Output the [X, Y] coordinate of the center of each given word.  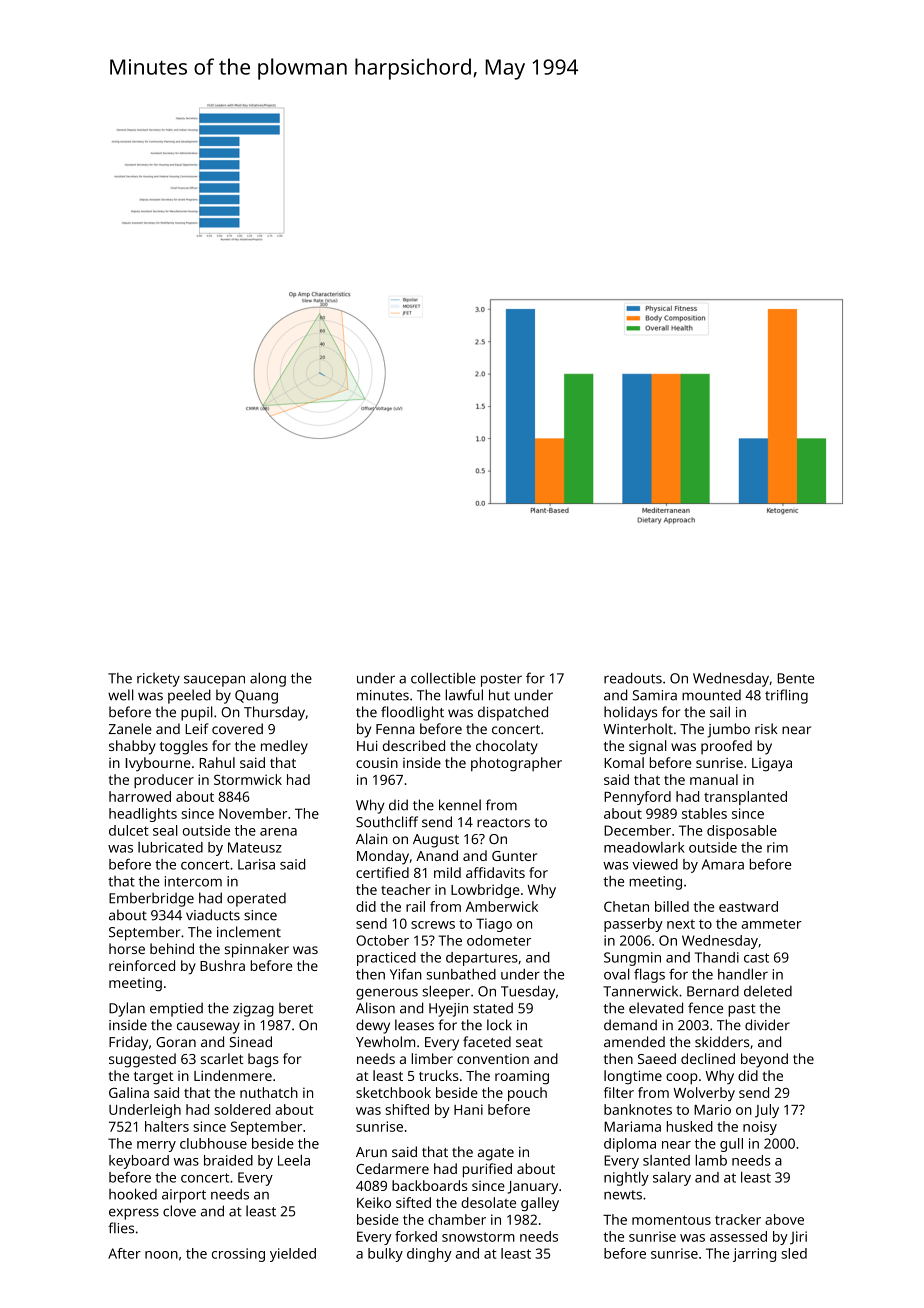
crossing [238, 1255]
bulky [385, 1255]
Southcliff [387, 822]
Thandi [717, 957]
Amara [723, 864]
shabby [132, 747]
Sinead [250, 1041]
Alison [375, 1008]
